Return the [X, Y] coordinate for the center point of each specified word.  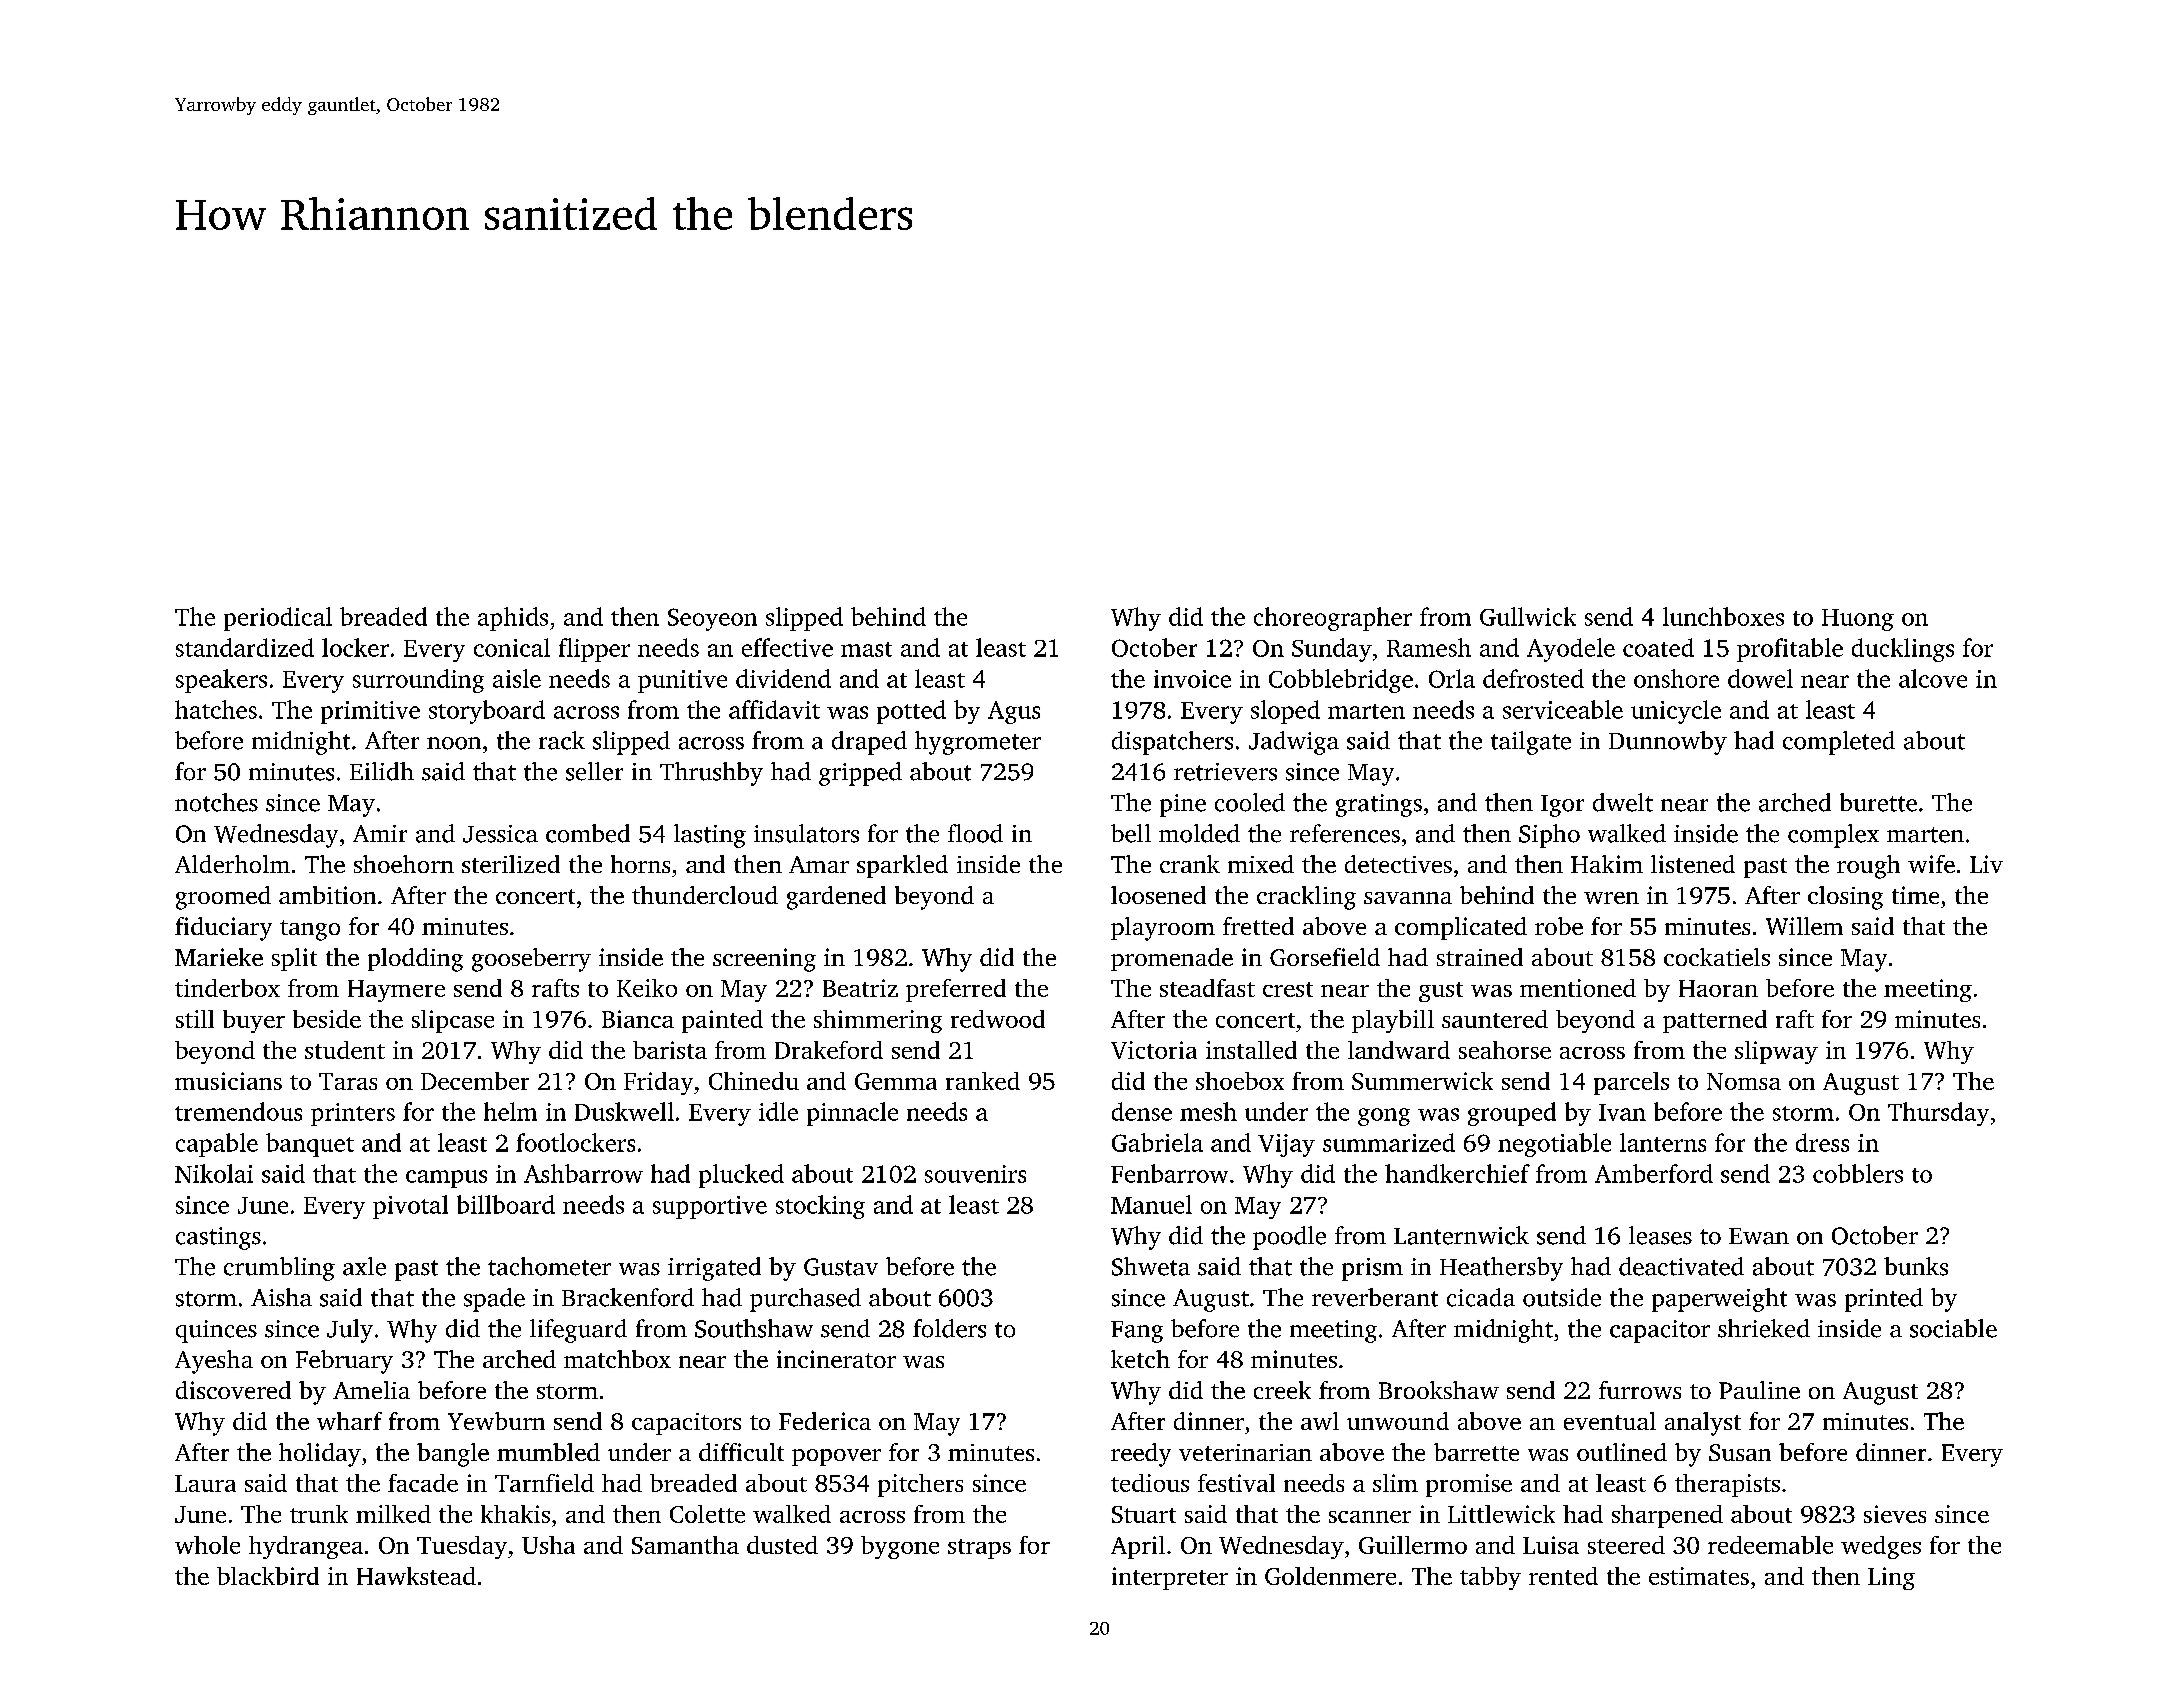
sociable [1953, 1328]
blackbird [268, 1576]
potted [911, 712]
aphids [513, 619]
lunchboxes [1723, 616]
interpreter [1170, 1578]
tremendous [238, 1111]
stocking [820, 1207]
